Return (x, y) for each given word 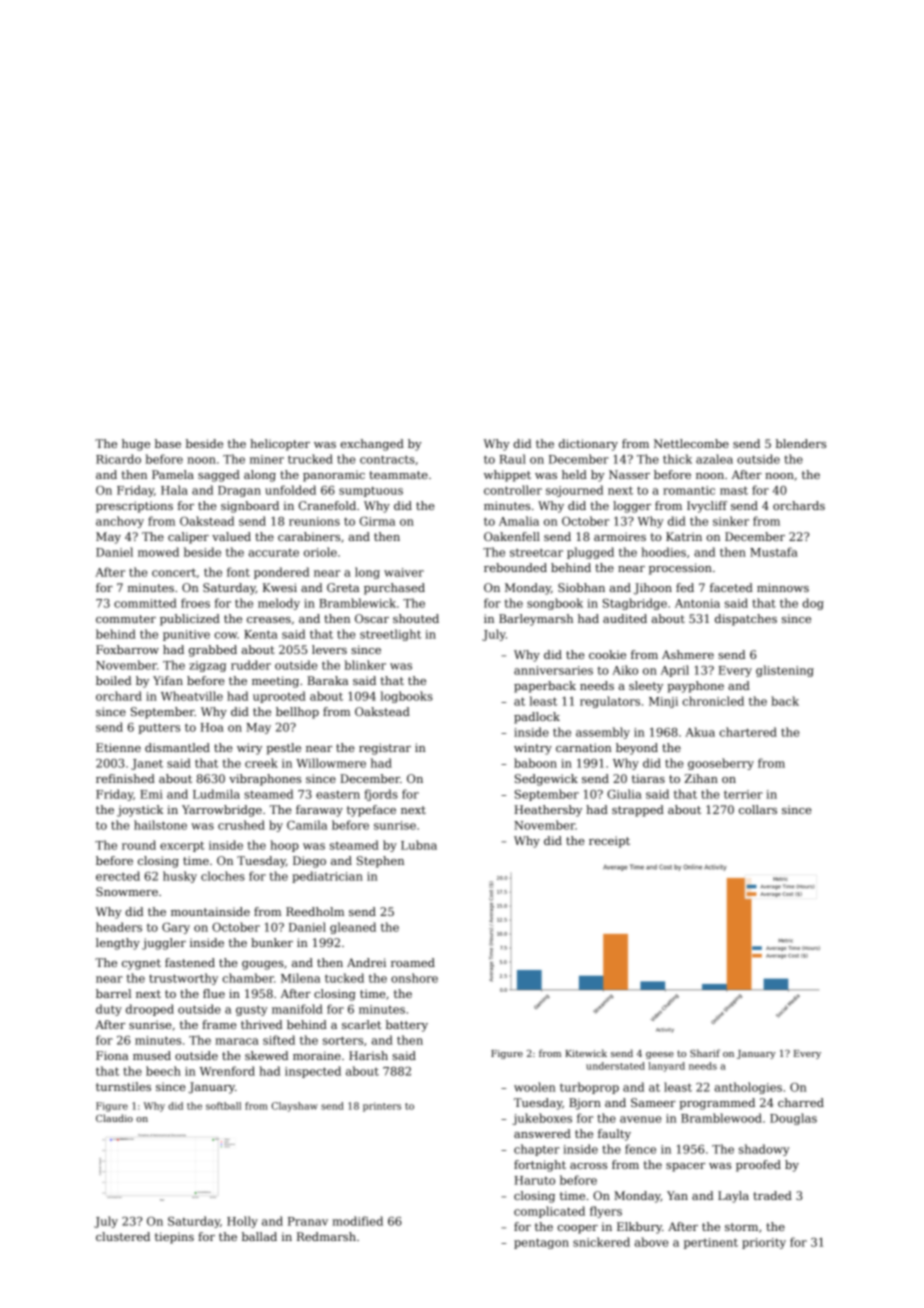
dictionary (588, 445)
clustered (123, 1236)
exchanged (372, 445)
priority (764, 1243)
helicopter (280, 445)
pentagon (541, 1243)
